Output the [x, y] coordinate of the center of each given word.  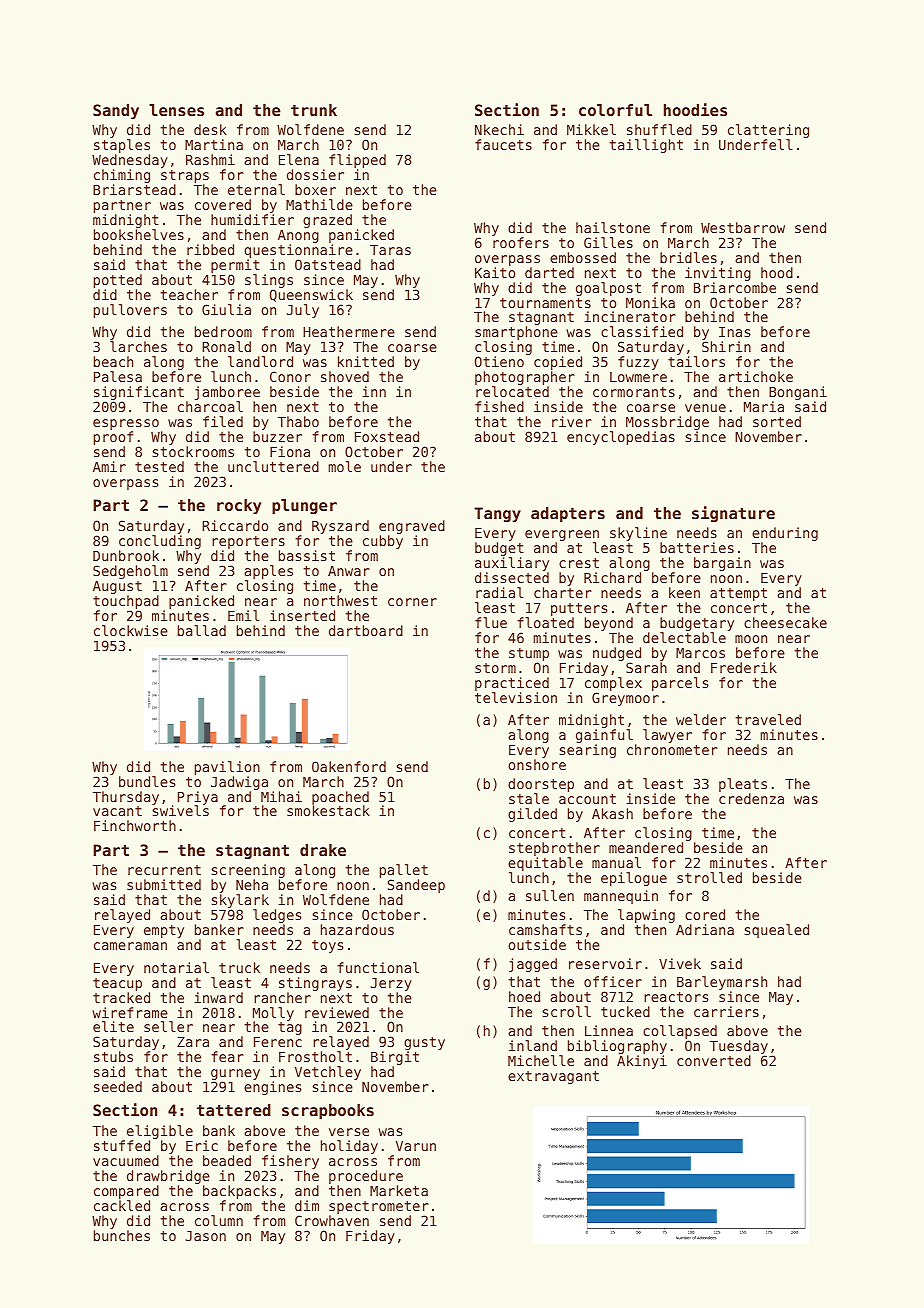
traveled [768, 719]
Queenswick [311, 295]
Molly [273, 1014]
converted [714, 1060]
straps [185, 176]
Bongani [798, 393]
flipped [357, 161]
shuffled [659, 129]
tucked [625, 1011]
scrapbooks [328, 1112]
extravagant [553, 1077]
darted [549, 272]
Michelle [541, 1060]
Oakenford [349, 766]
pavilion [227, 768]
